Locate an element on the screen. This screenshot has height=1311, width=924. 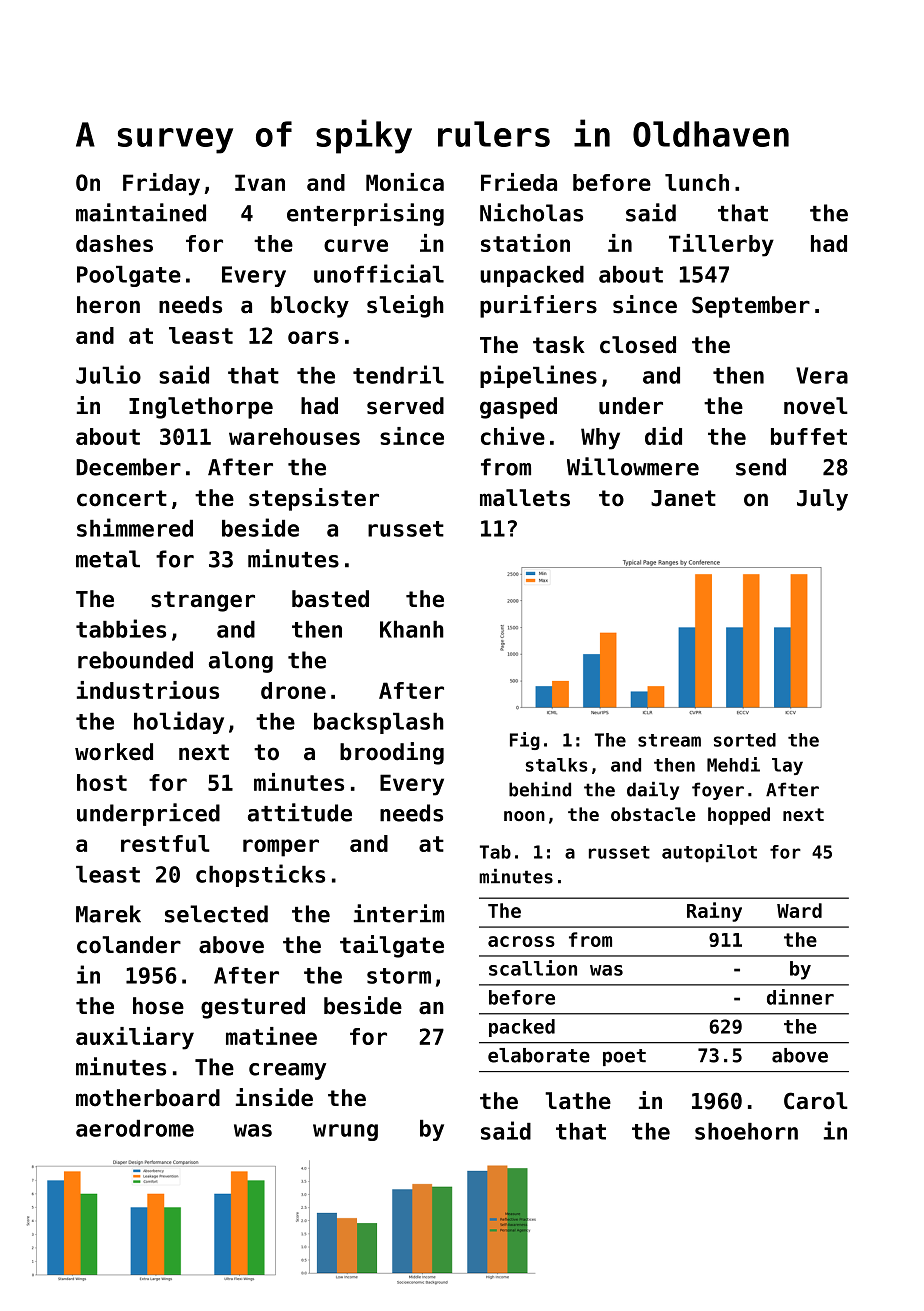
Ward is located at coordinates (799, 910).
